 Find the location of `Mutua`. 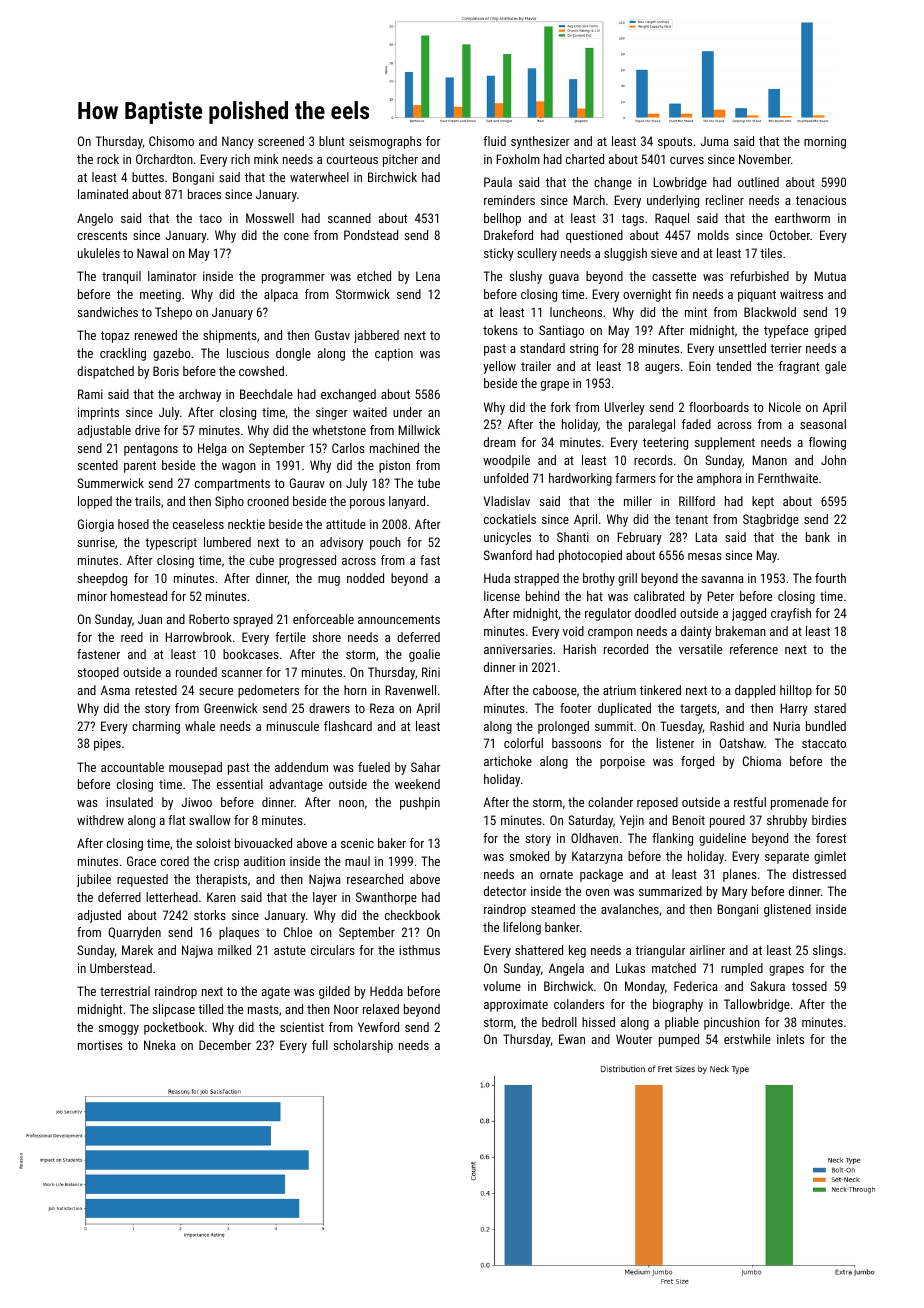

Mutua is located at coordinates (830, 276).
